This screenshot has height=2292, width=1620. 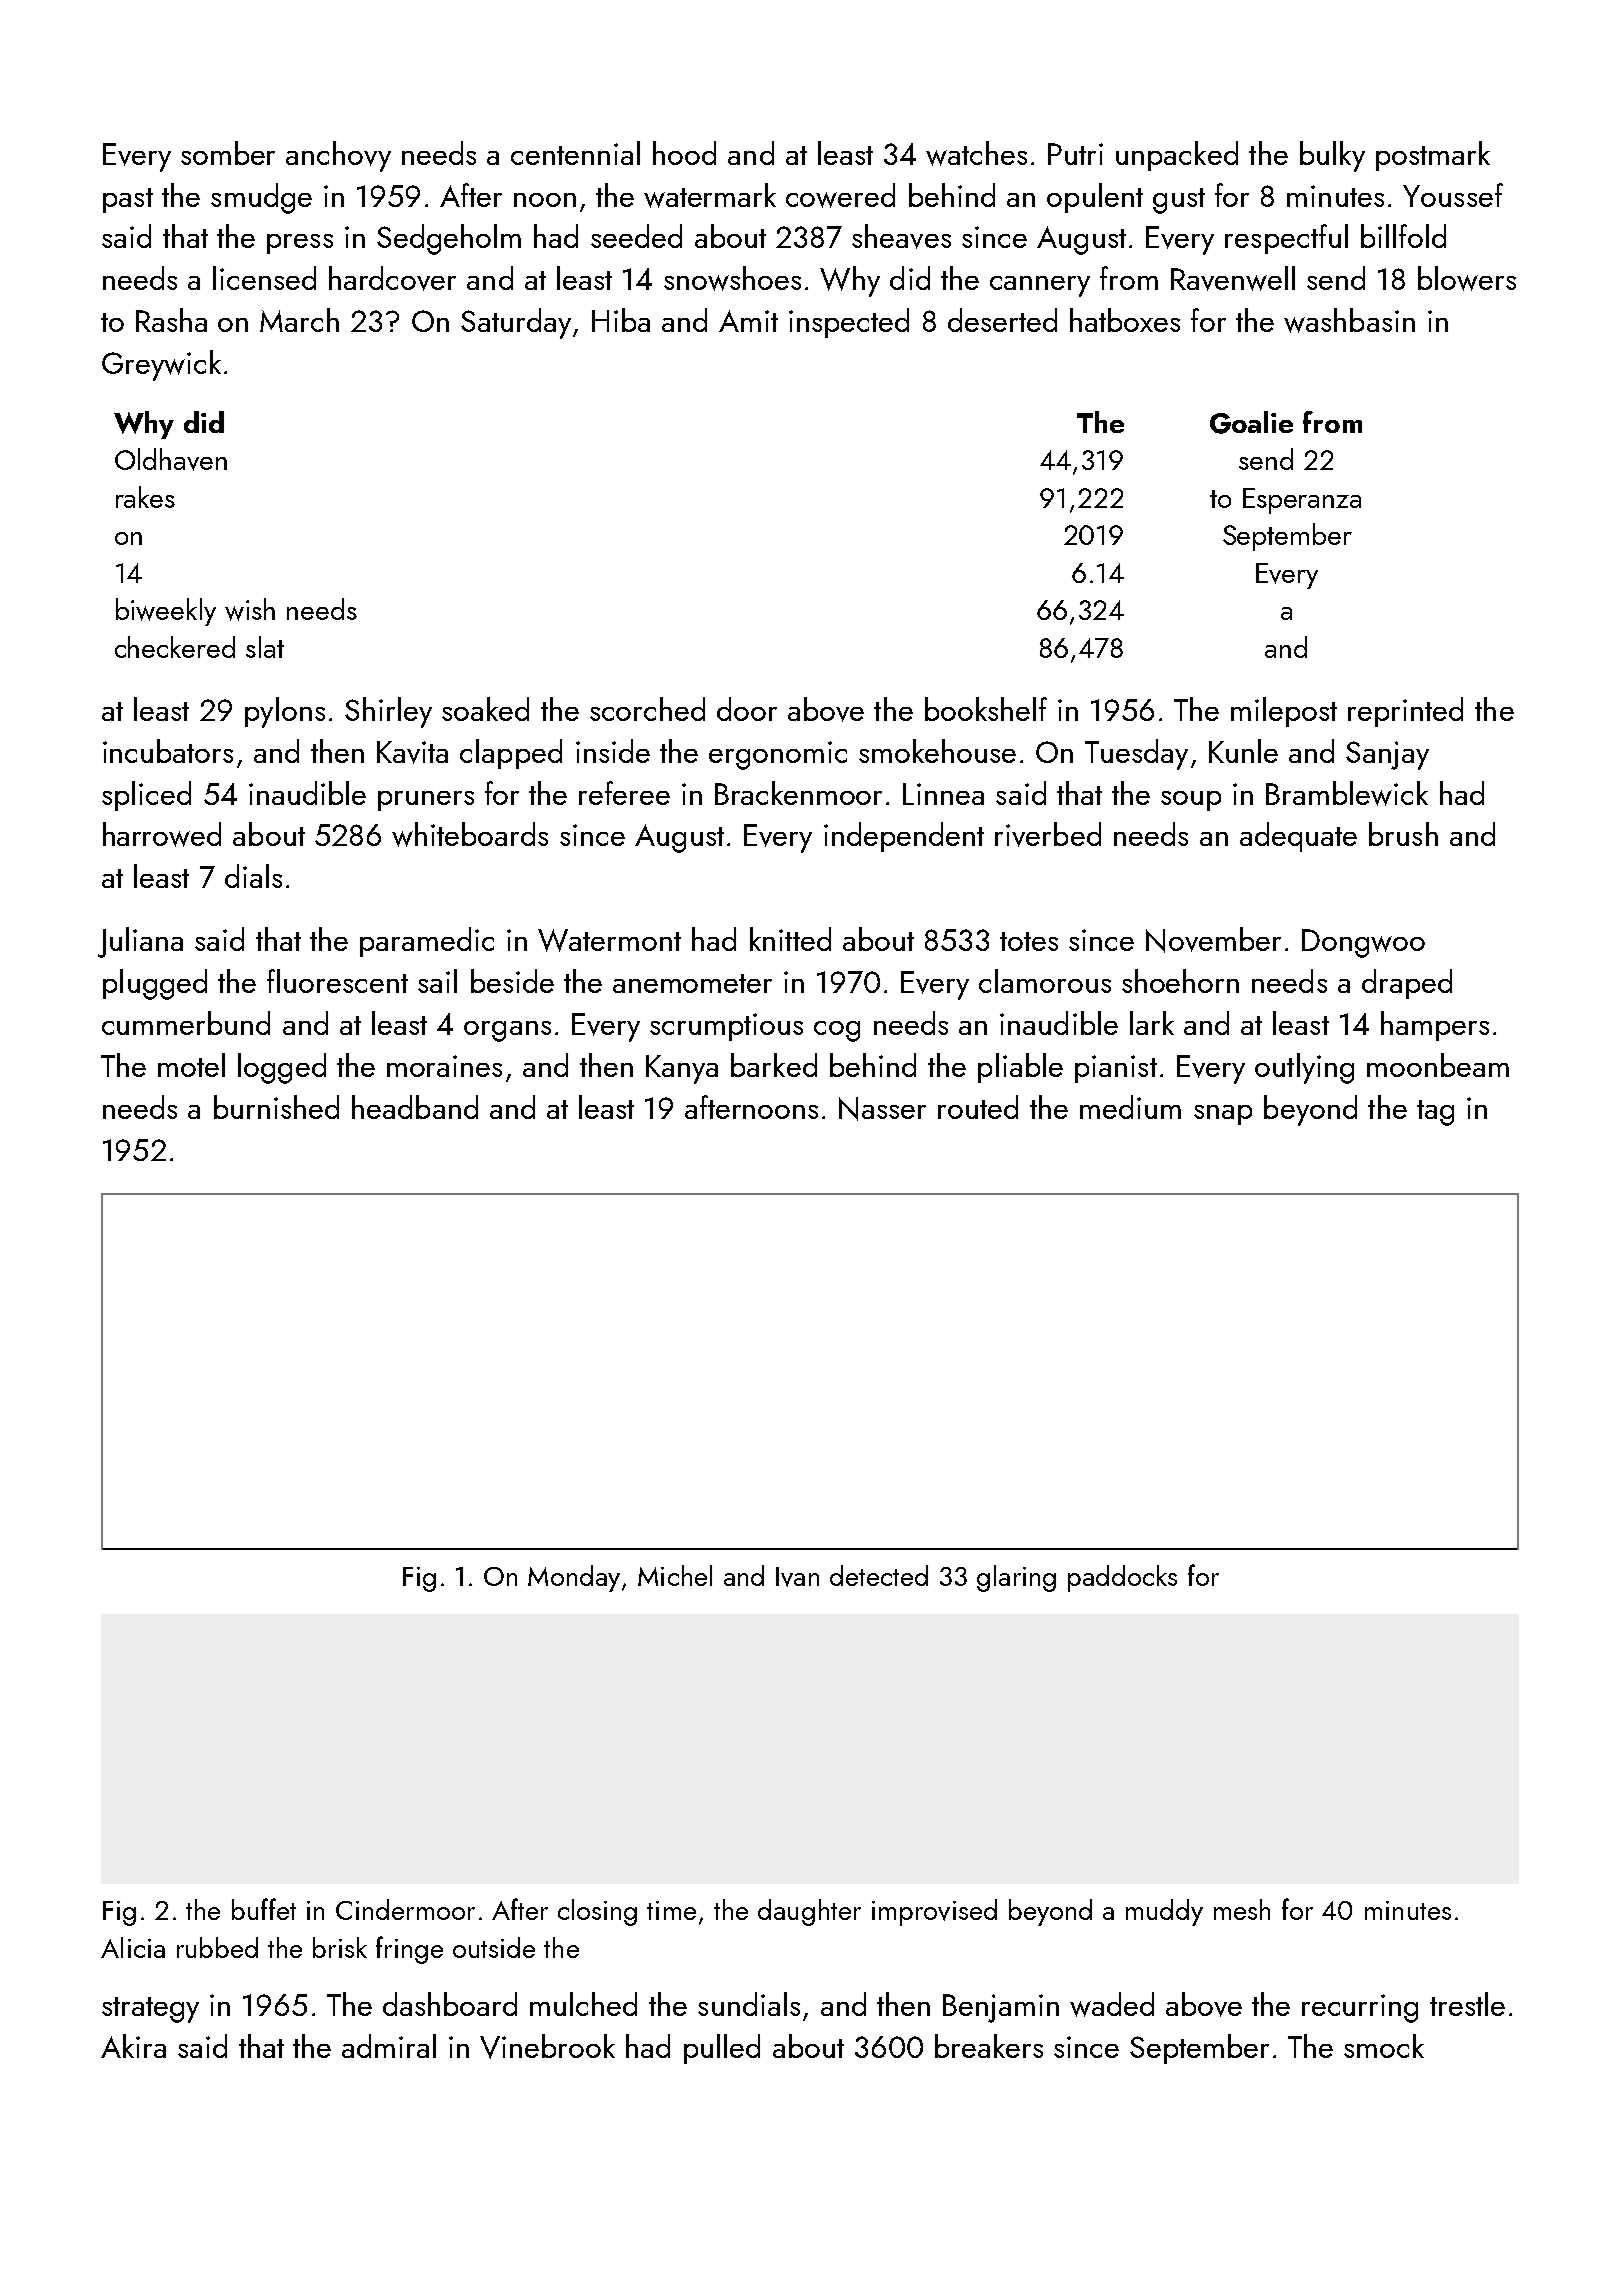 What do you see at coordinates (978, 1107) in the screenshot?
I see `routed` at bounding box center [978, 1107].
